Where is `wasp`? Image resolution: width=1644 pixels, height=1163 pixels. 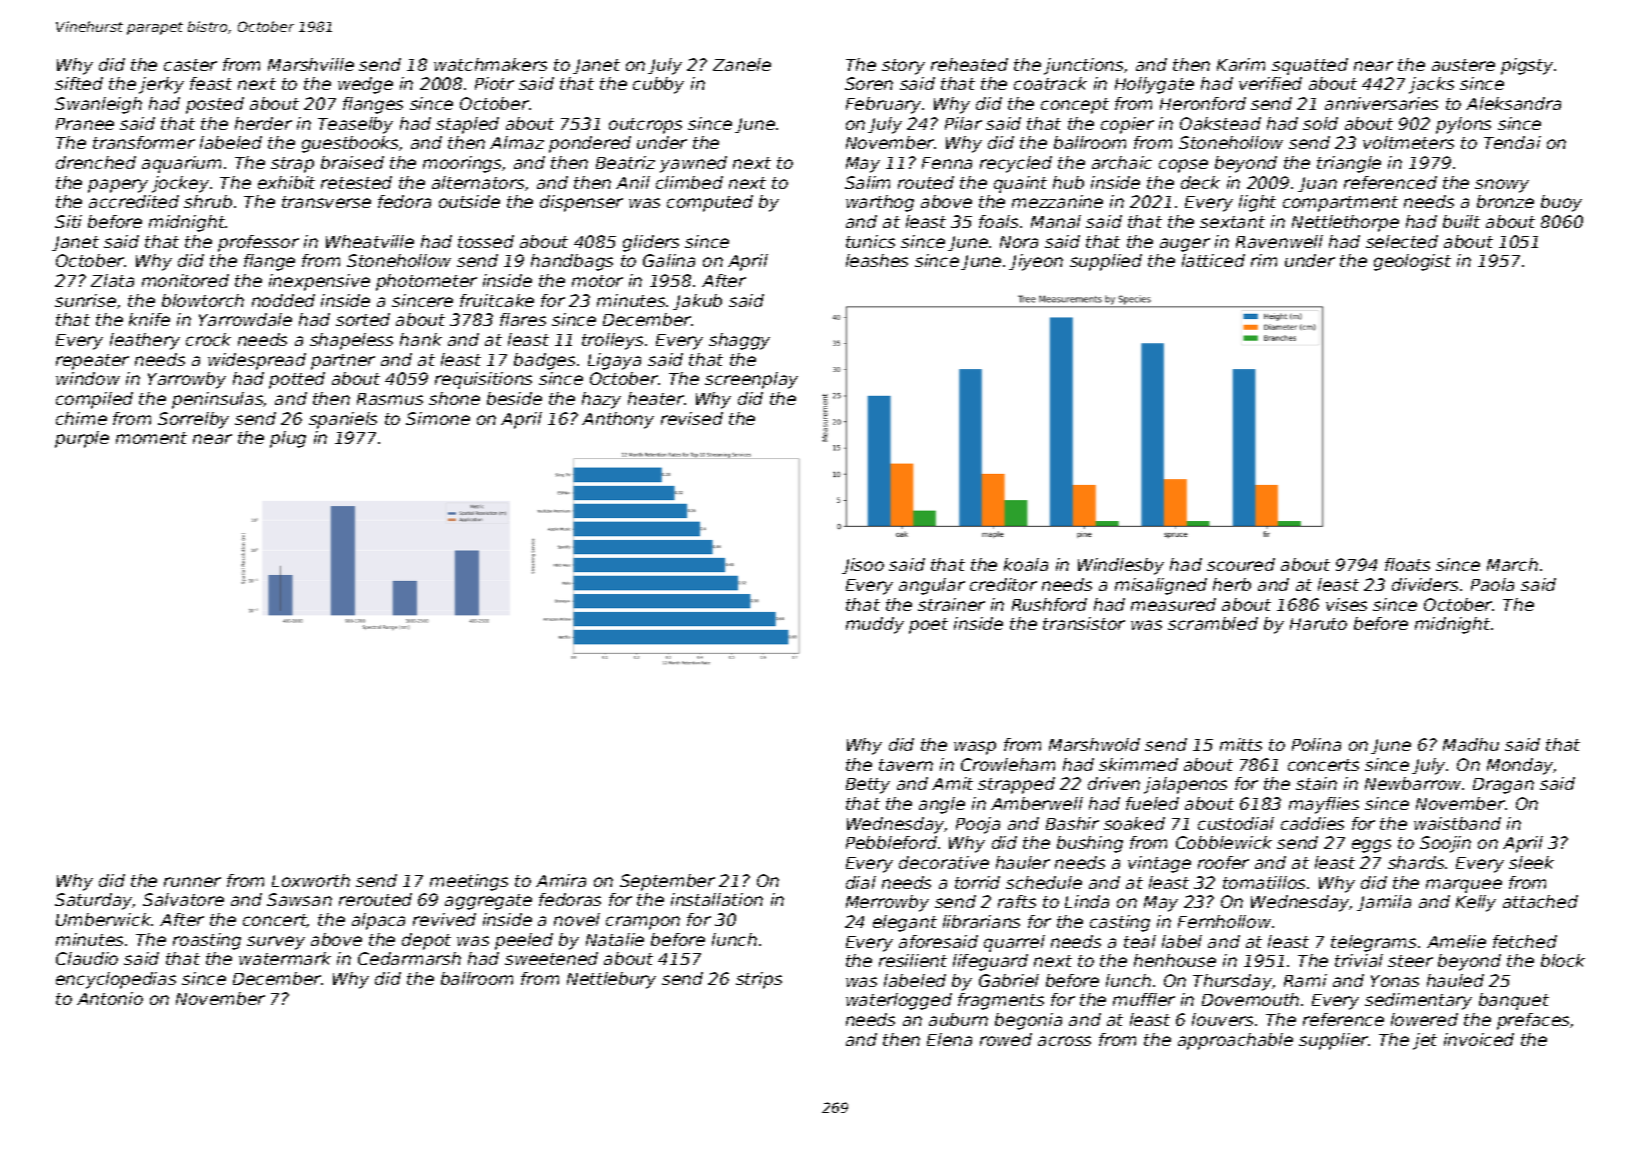
wasp is located at coordinates (975, 748).
